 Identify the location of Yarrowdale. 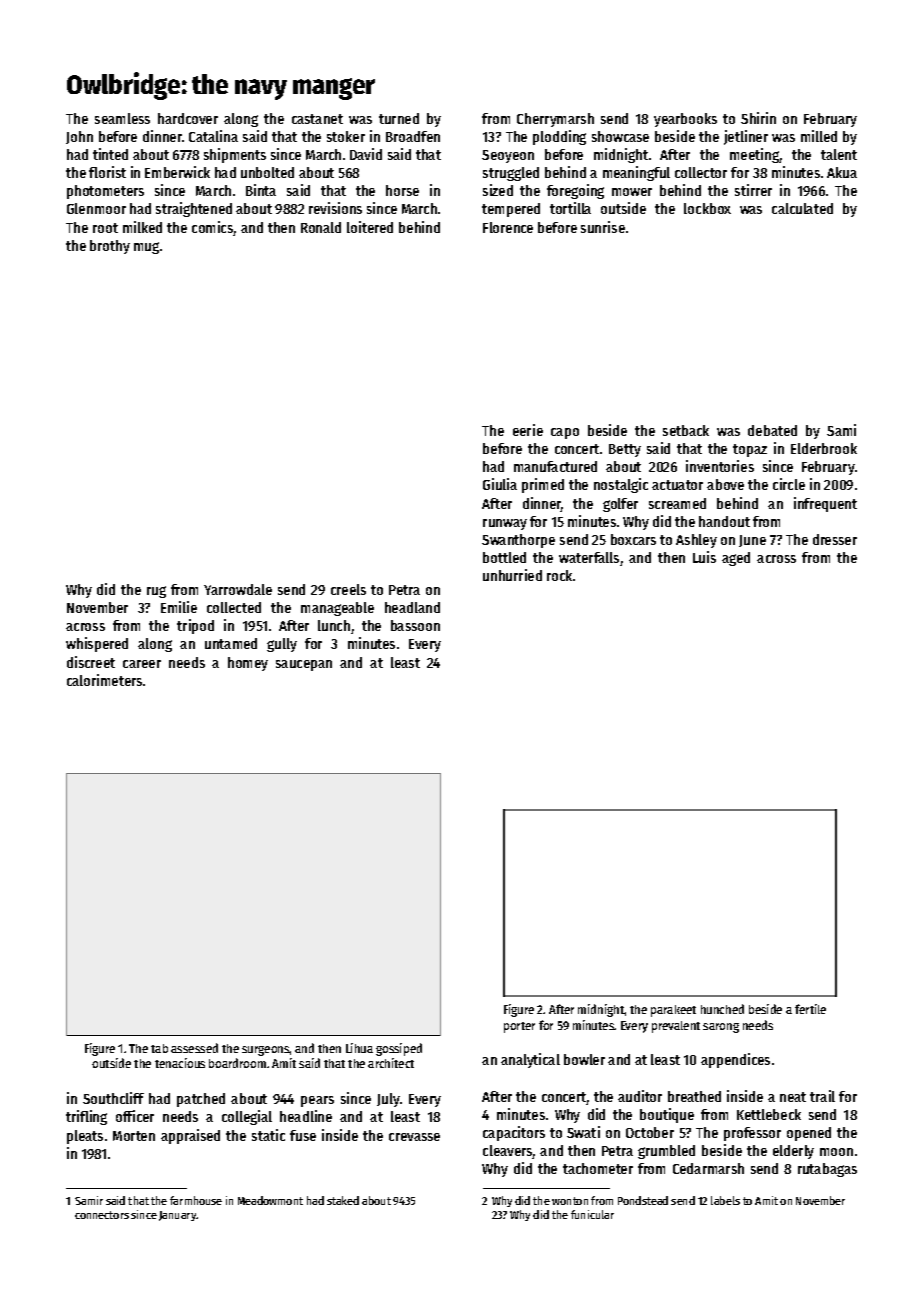
(238, 589).
